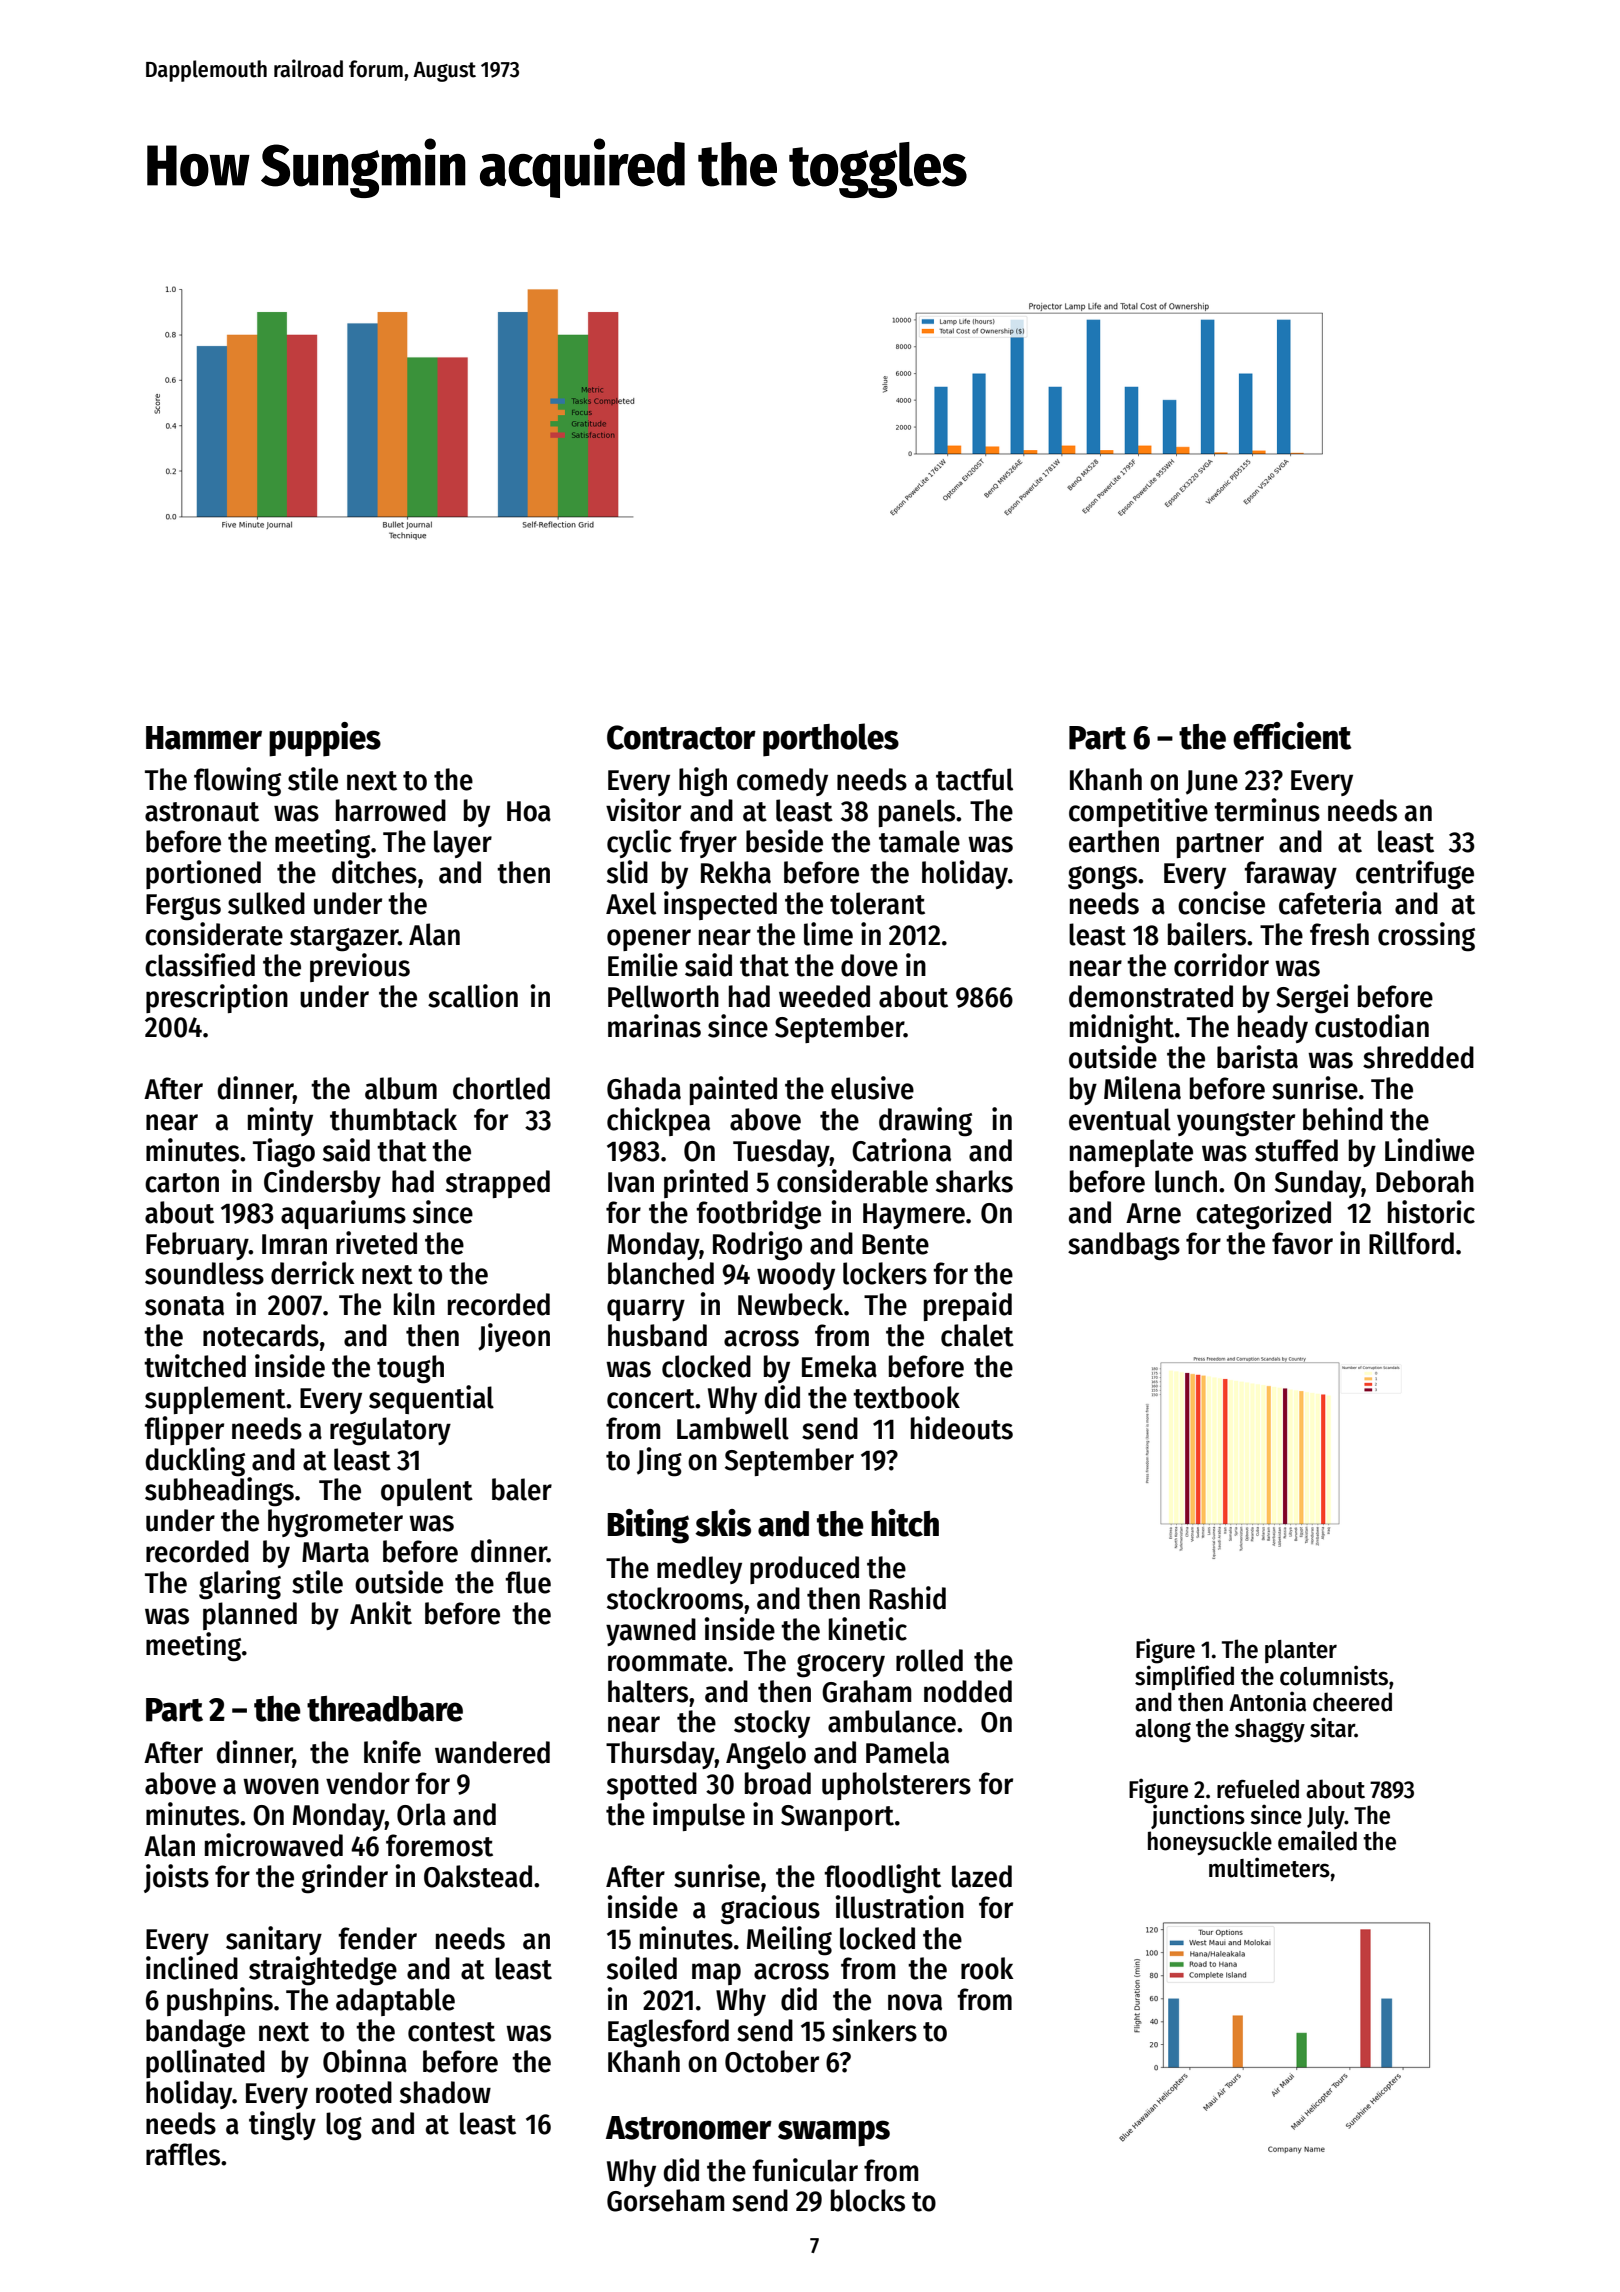 This page has width=1620, height=2292. I want to click on strapped, so click(498, 1184).
